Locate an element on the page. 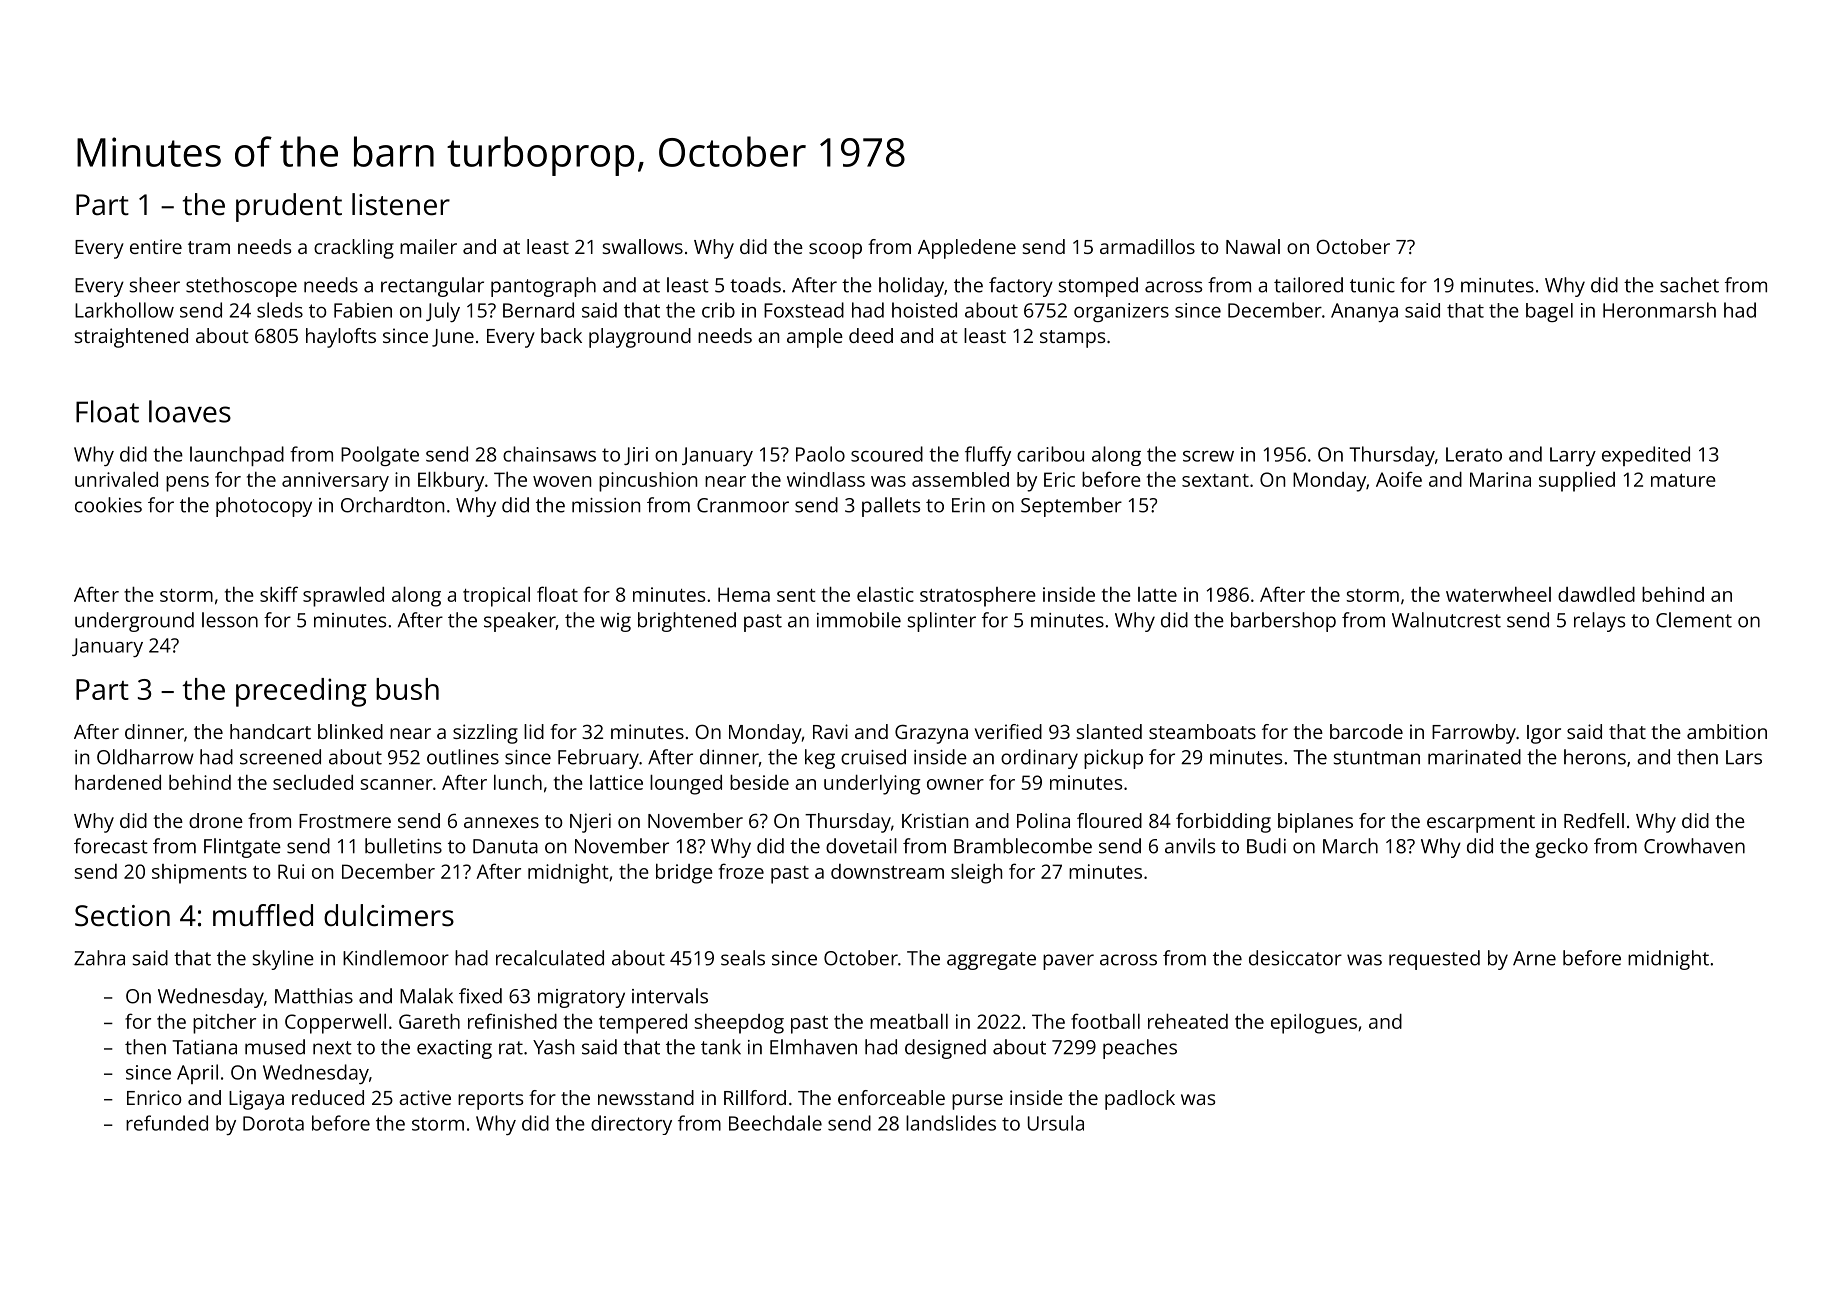  mature is located at coordinates (1683, 480).
